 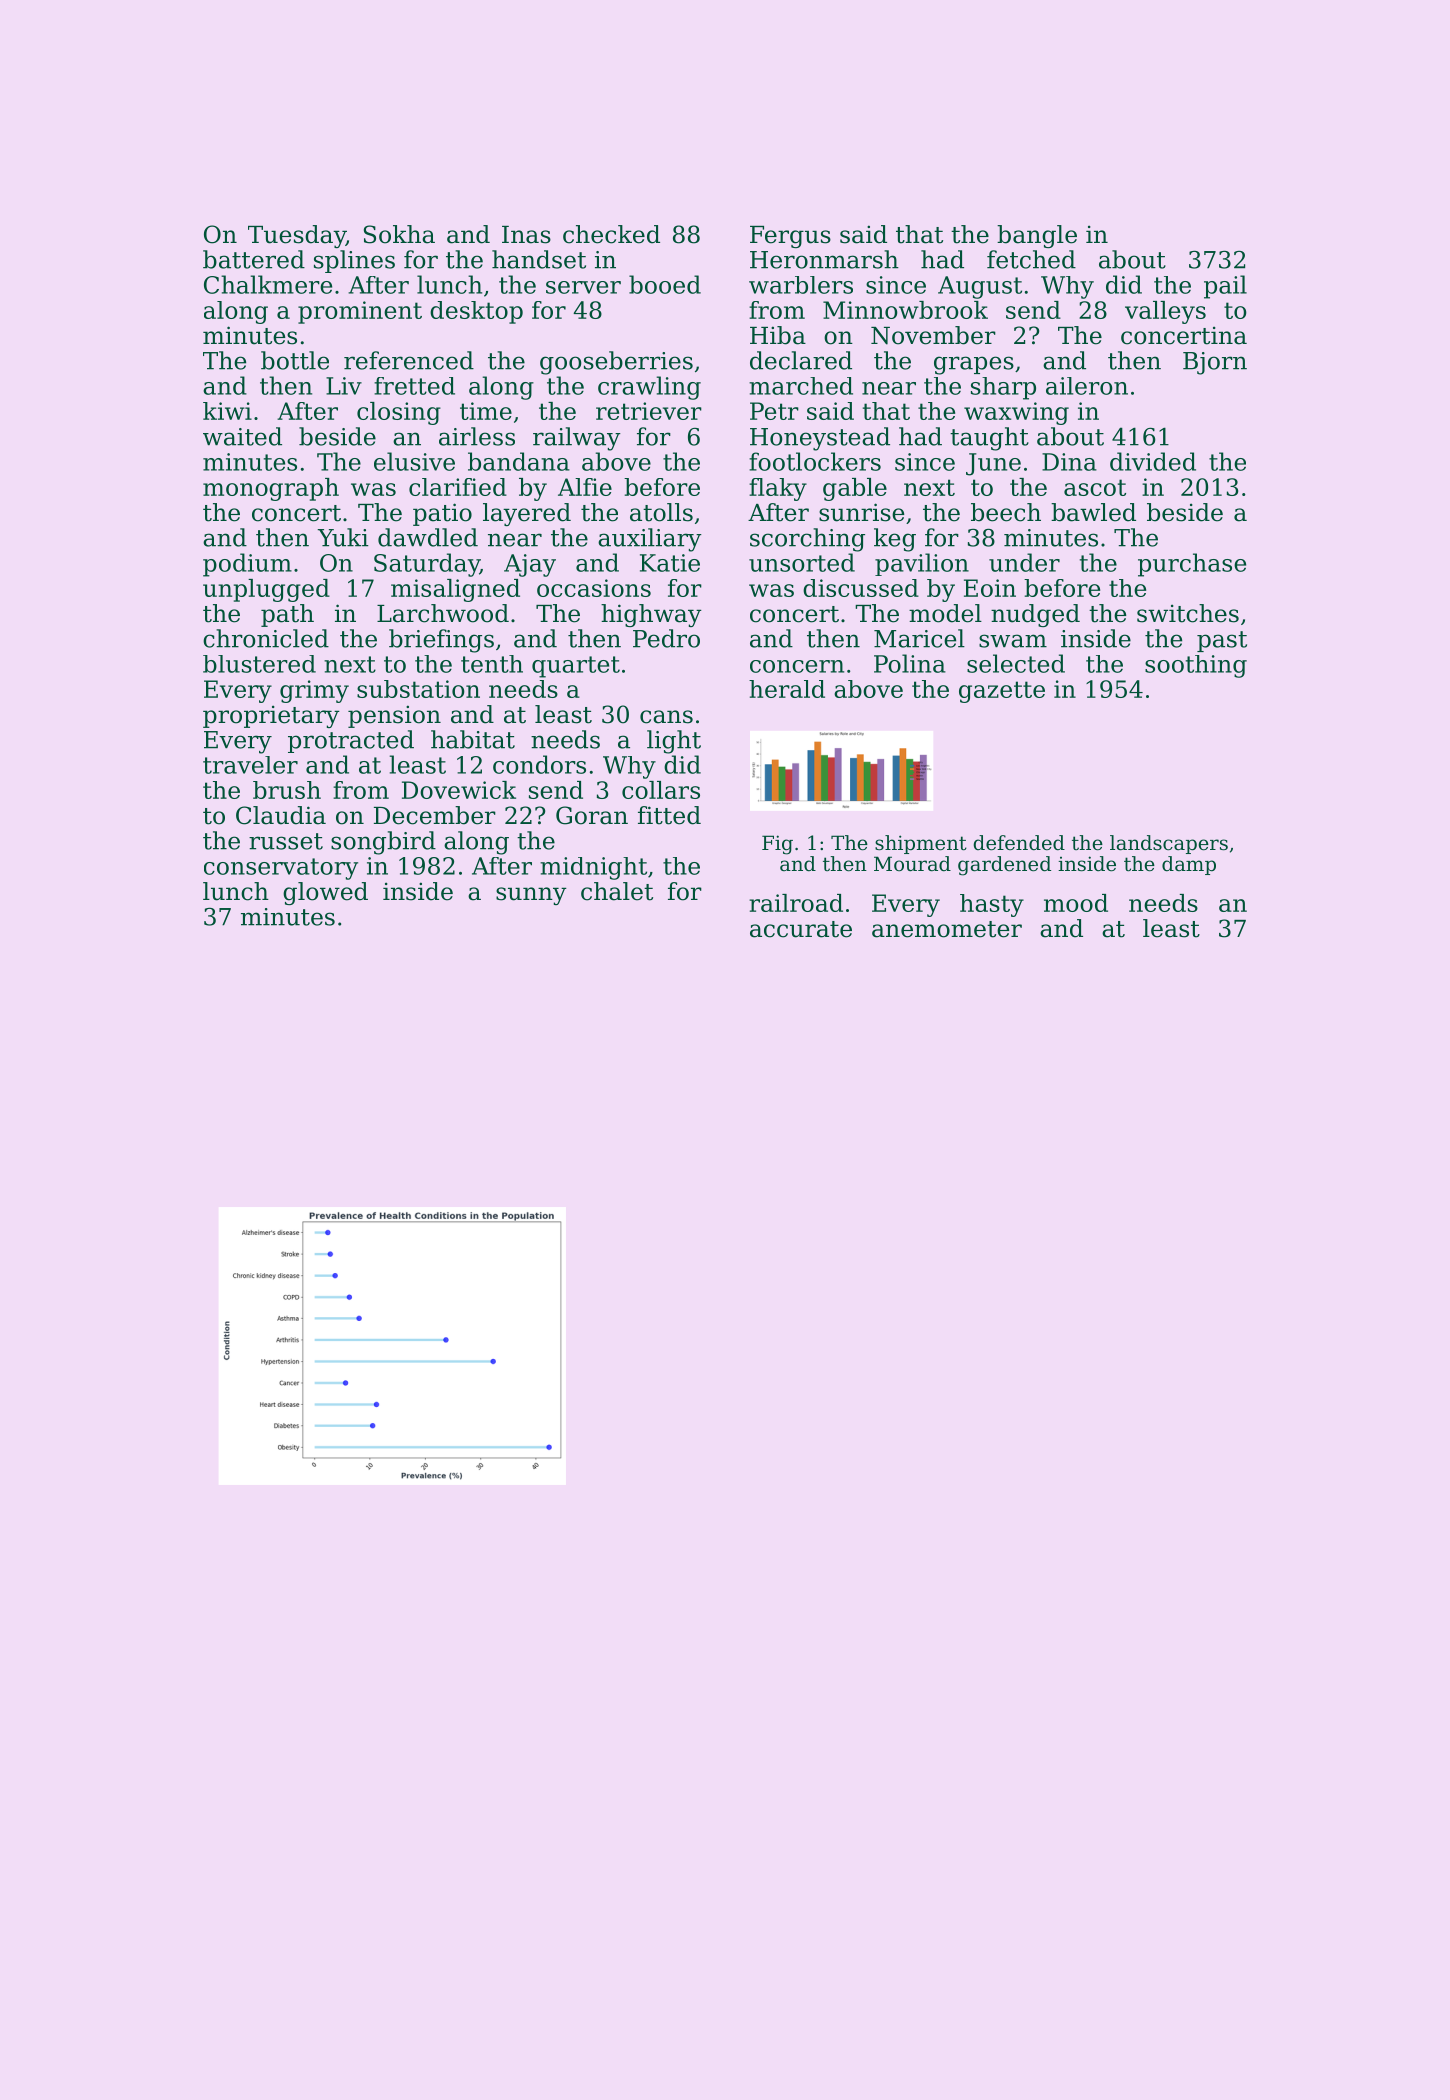 What do you see at coordinates (399, 413) in the screenshot?
I see `closing` at bounding box center [399, 413].
